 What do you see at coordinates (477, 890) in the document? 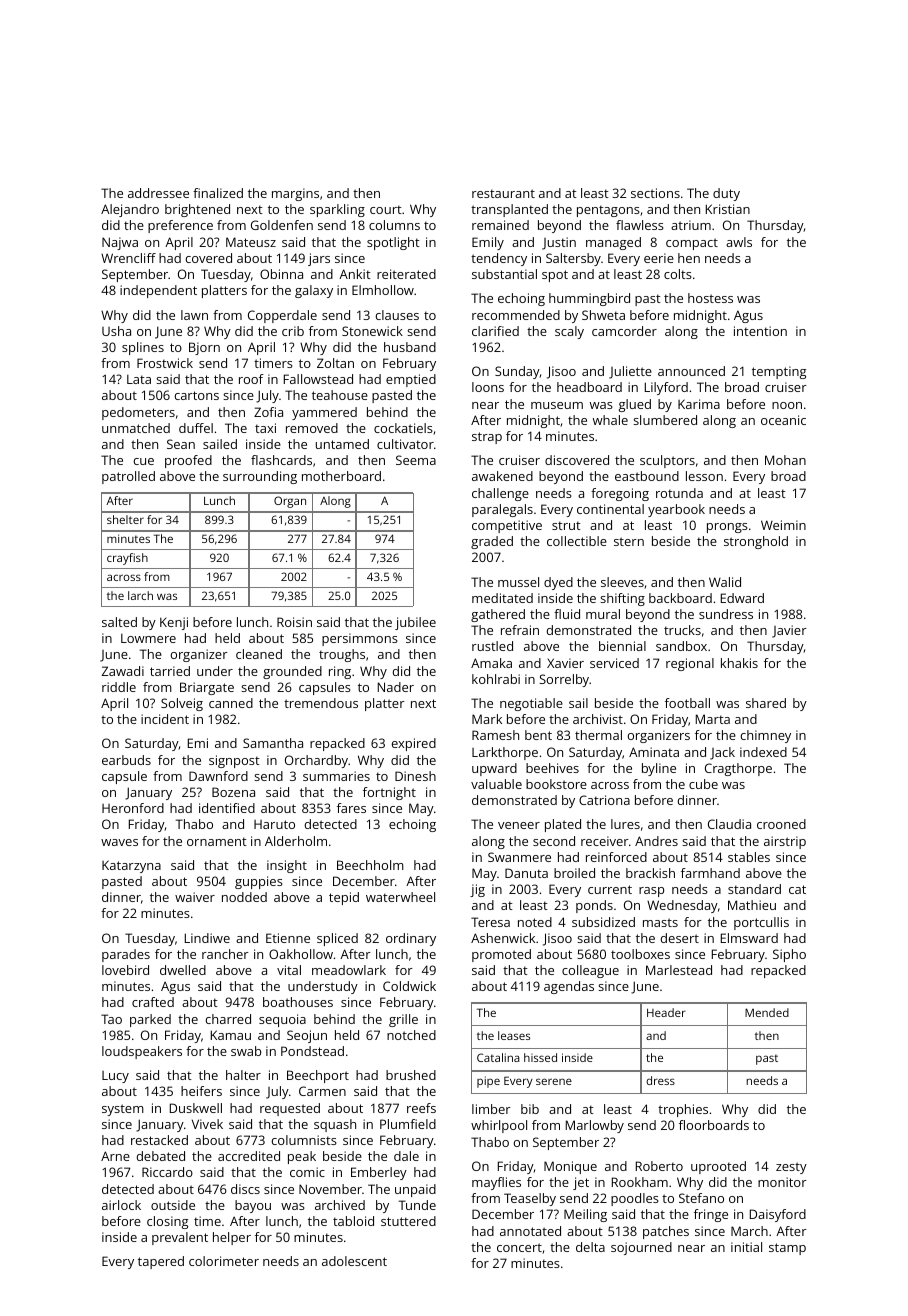
I see `jig` at bounding box center [477, 890].
